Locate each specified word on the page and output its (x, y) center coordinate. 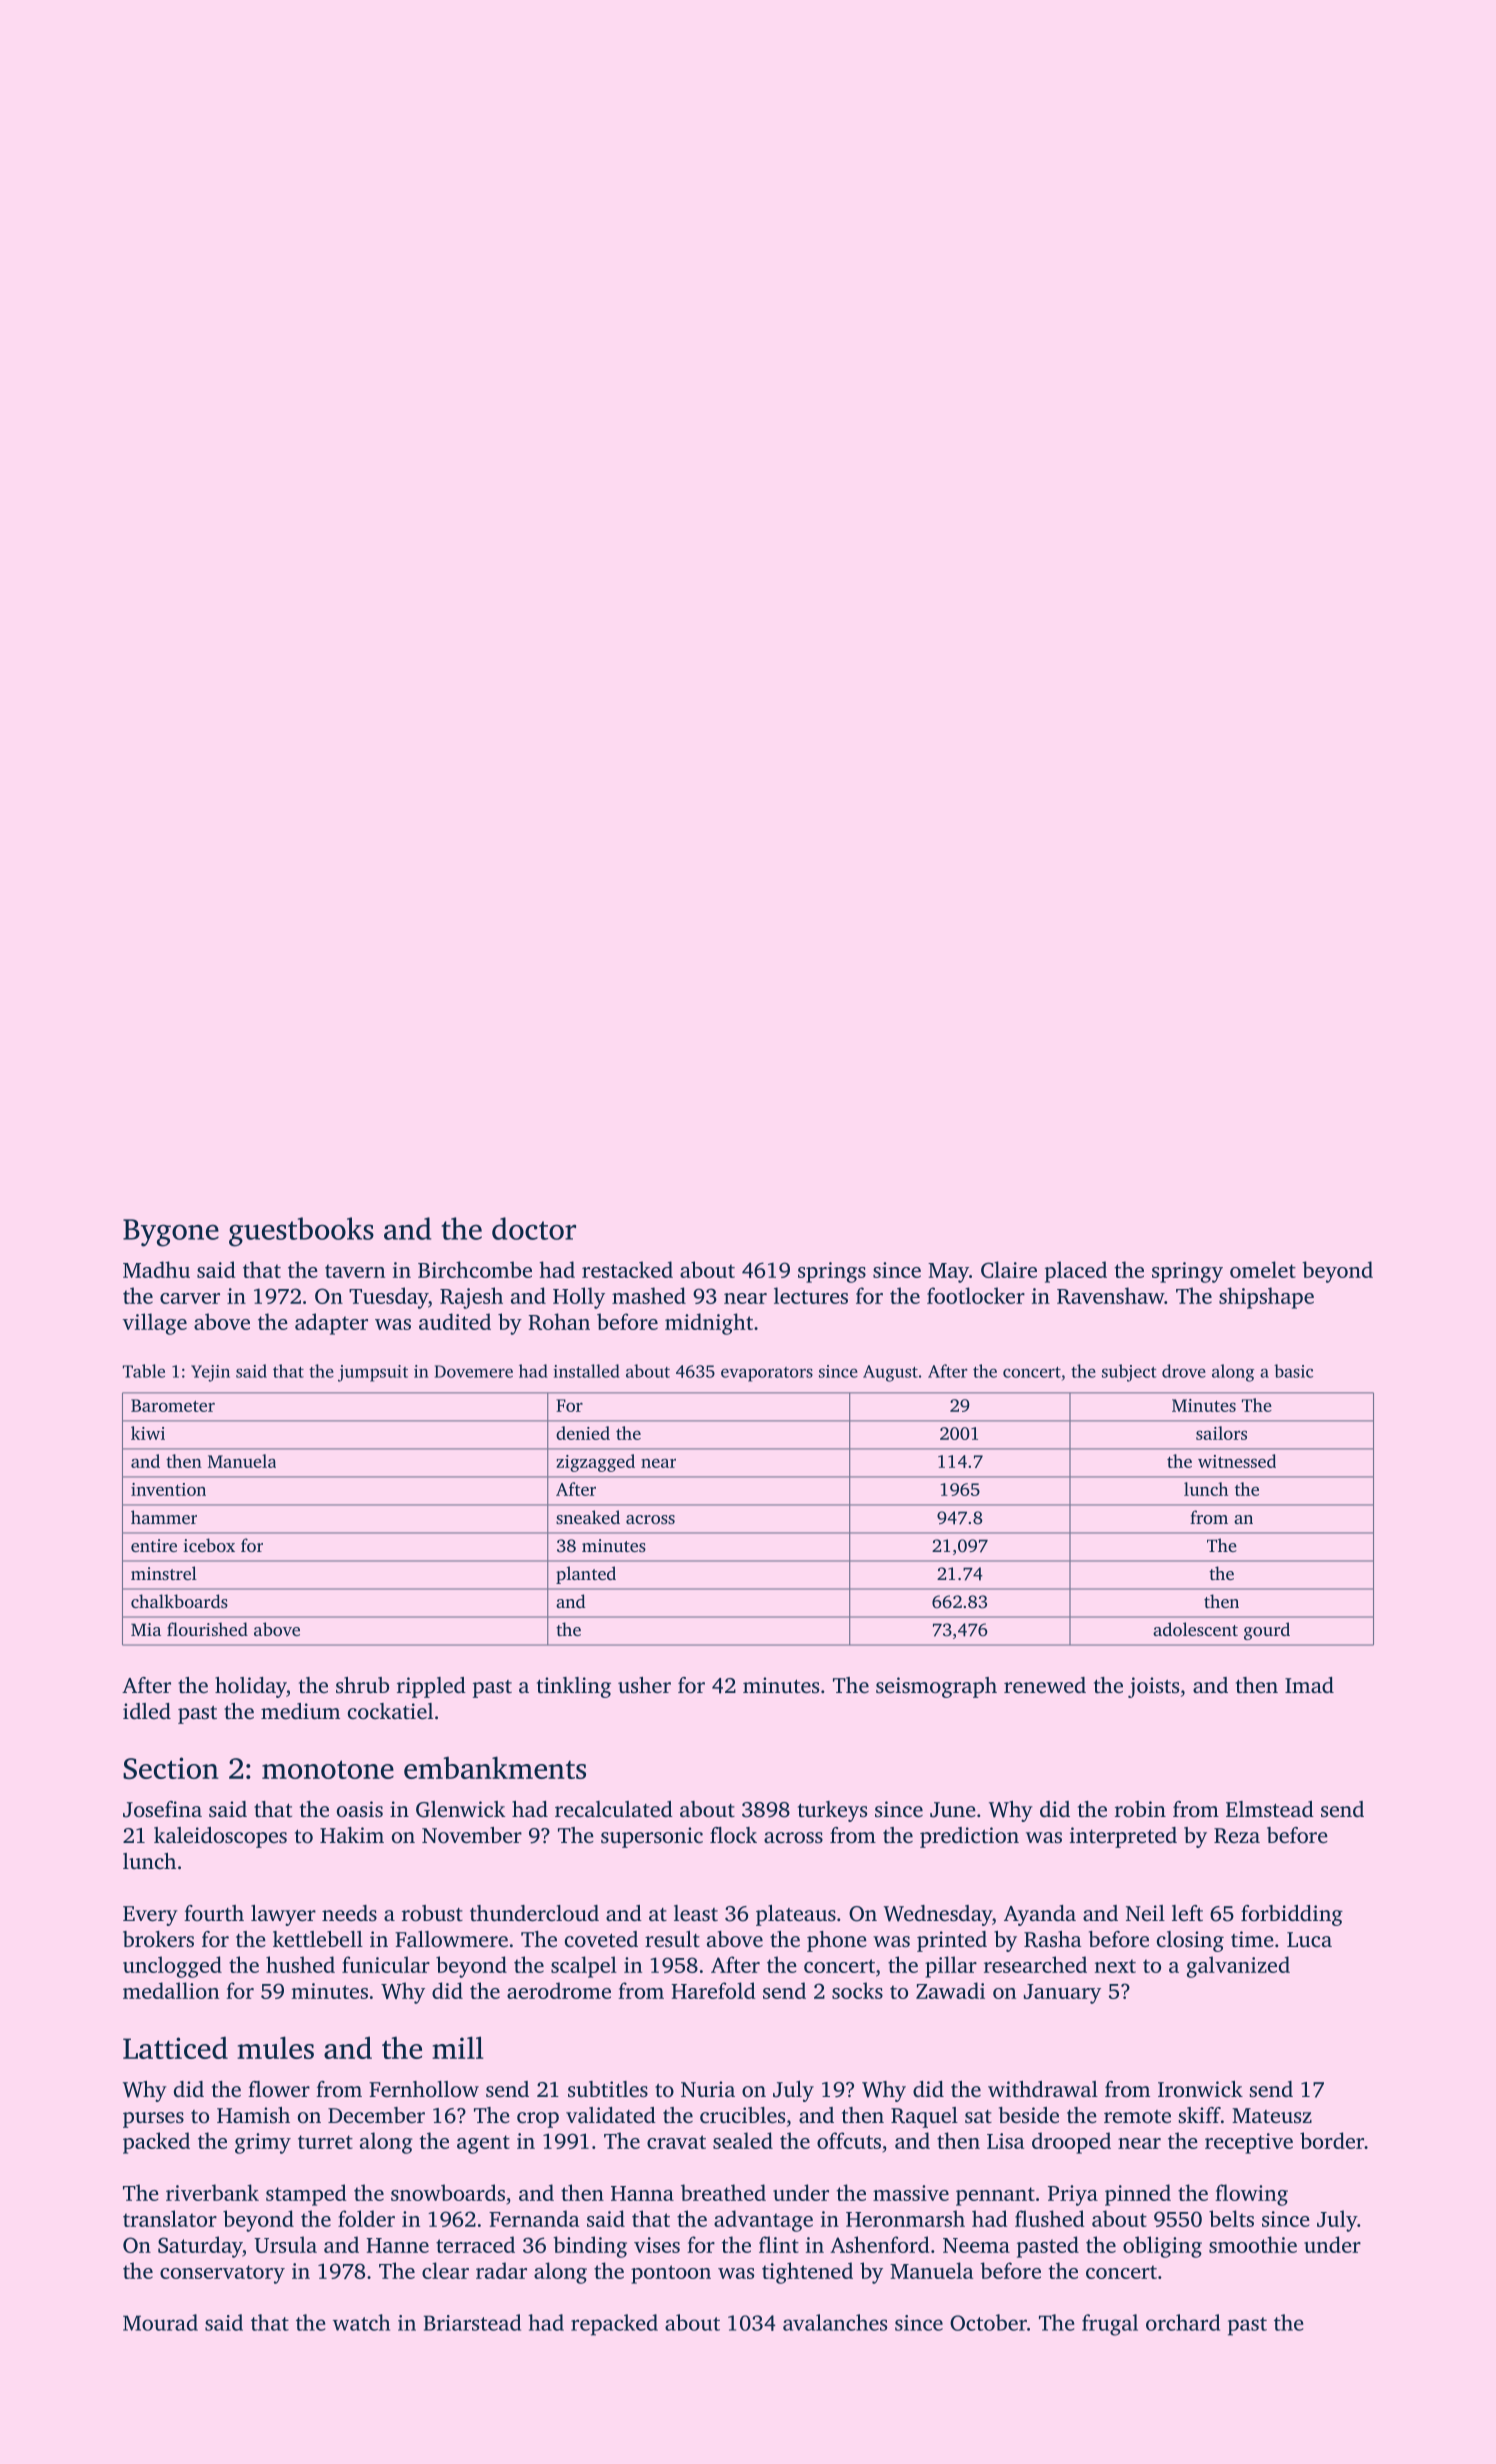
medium (300, 1711)
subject (1129, 1373)
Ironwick (1200, 2089)
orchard (1183, 2322)
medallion (171, 1990)
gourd (1267, 1631)
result (672, 1939)
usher (644, 1685)
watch (361, 2322)
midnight (709, 1324)
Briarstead (472, 2322)
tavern (355, 1271)
